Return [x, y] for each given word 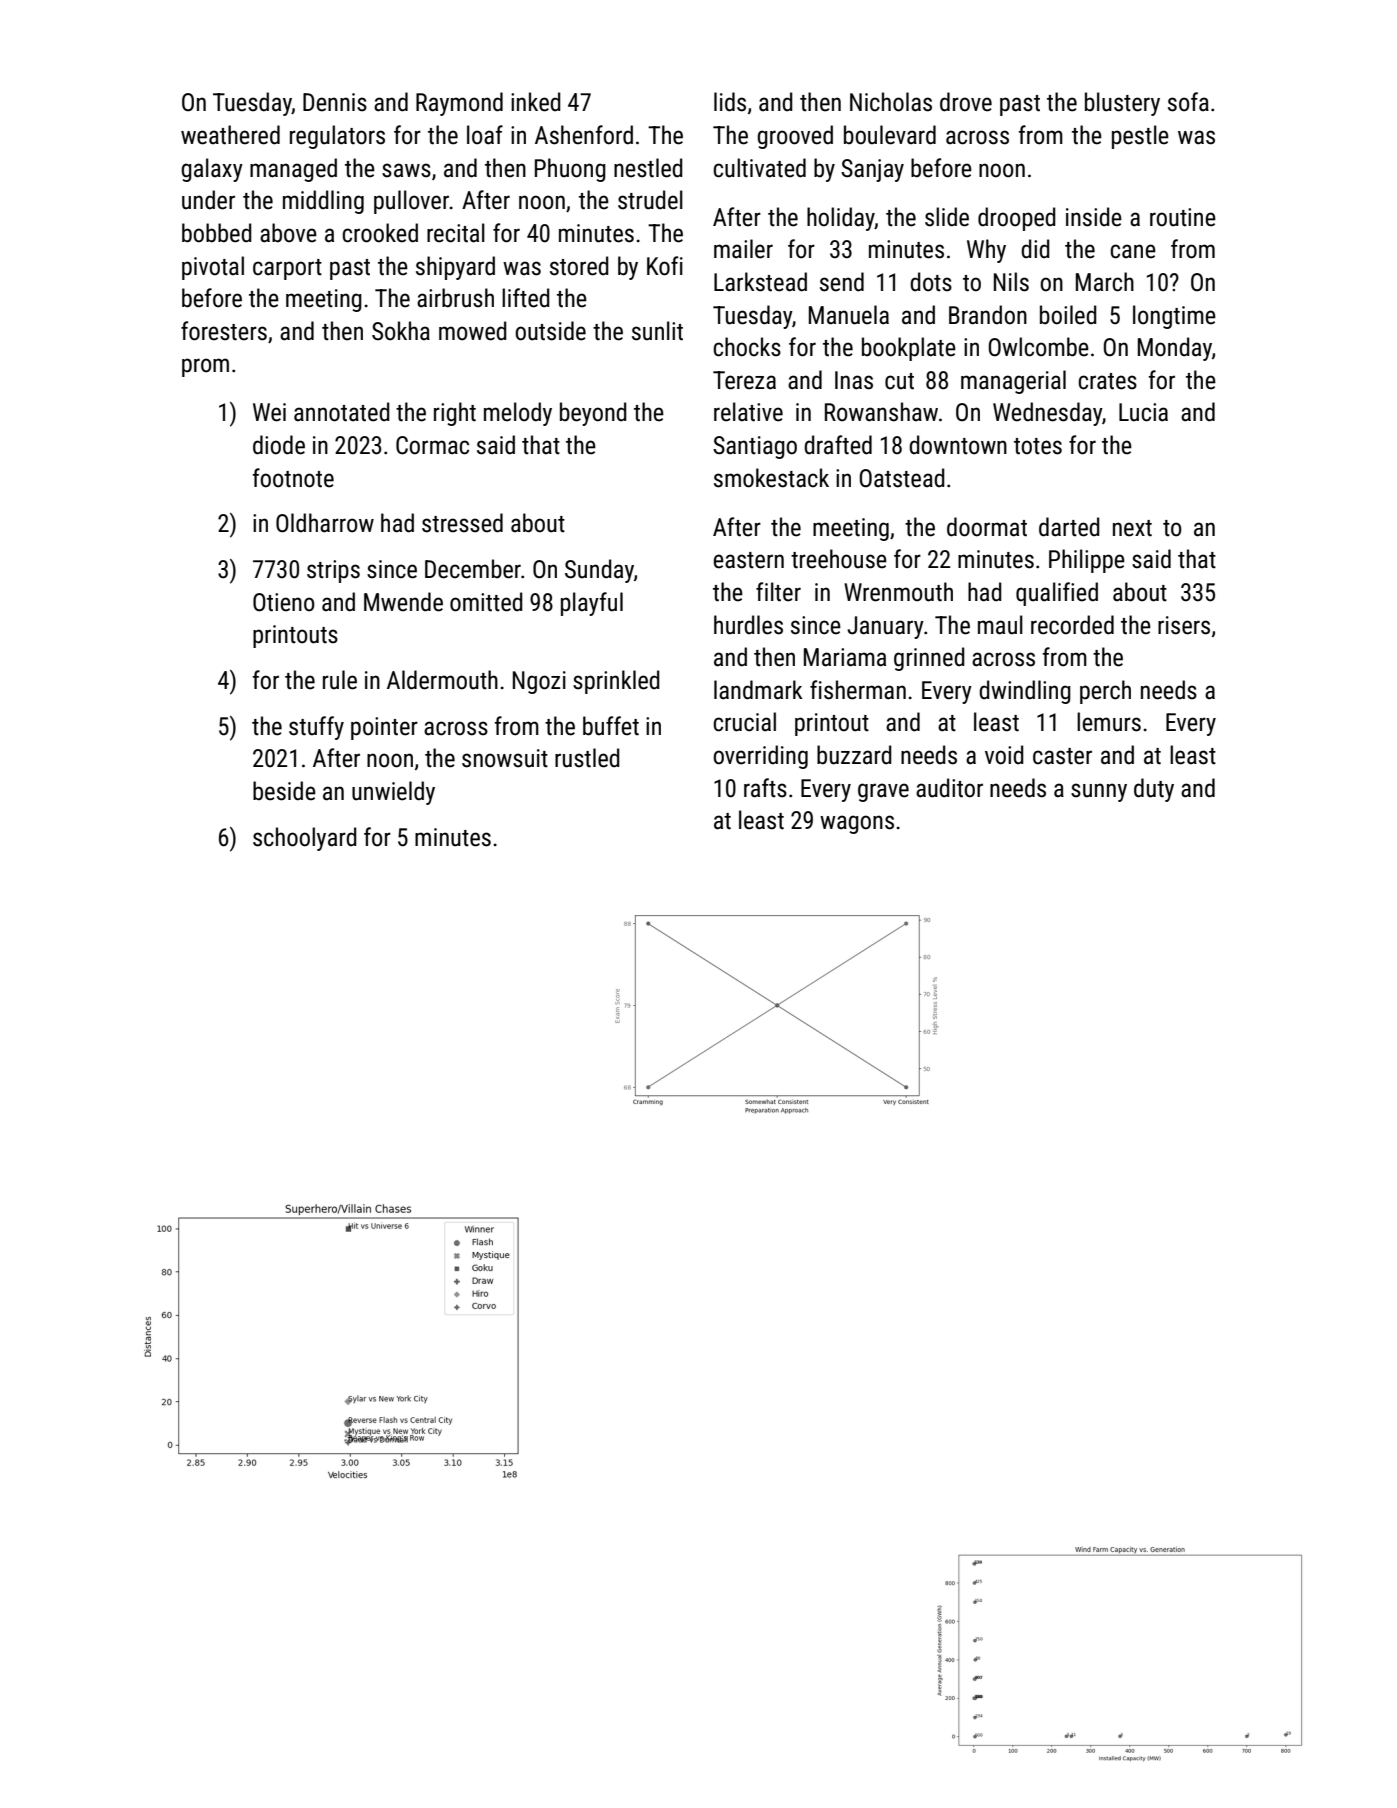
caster [1062, 756]
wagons [857, 824]
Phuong [570, 170]
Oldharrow [325, 523]
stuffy [316, 728]
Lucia [1143, 412]
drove [966, 102]
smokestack [771, 478]
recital [456, 233]
